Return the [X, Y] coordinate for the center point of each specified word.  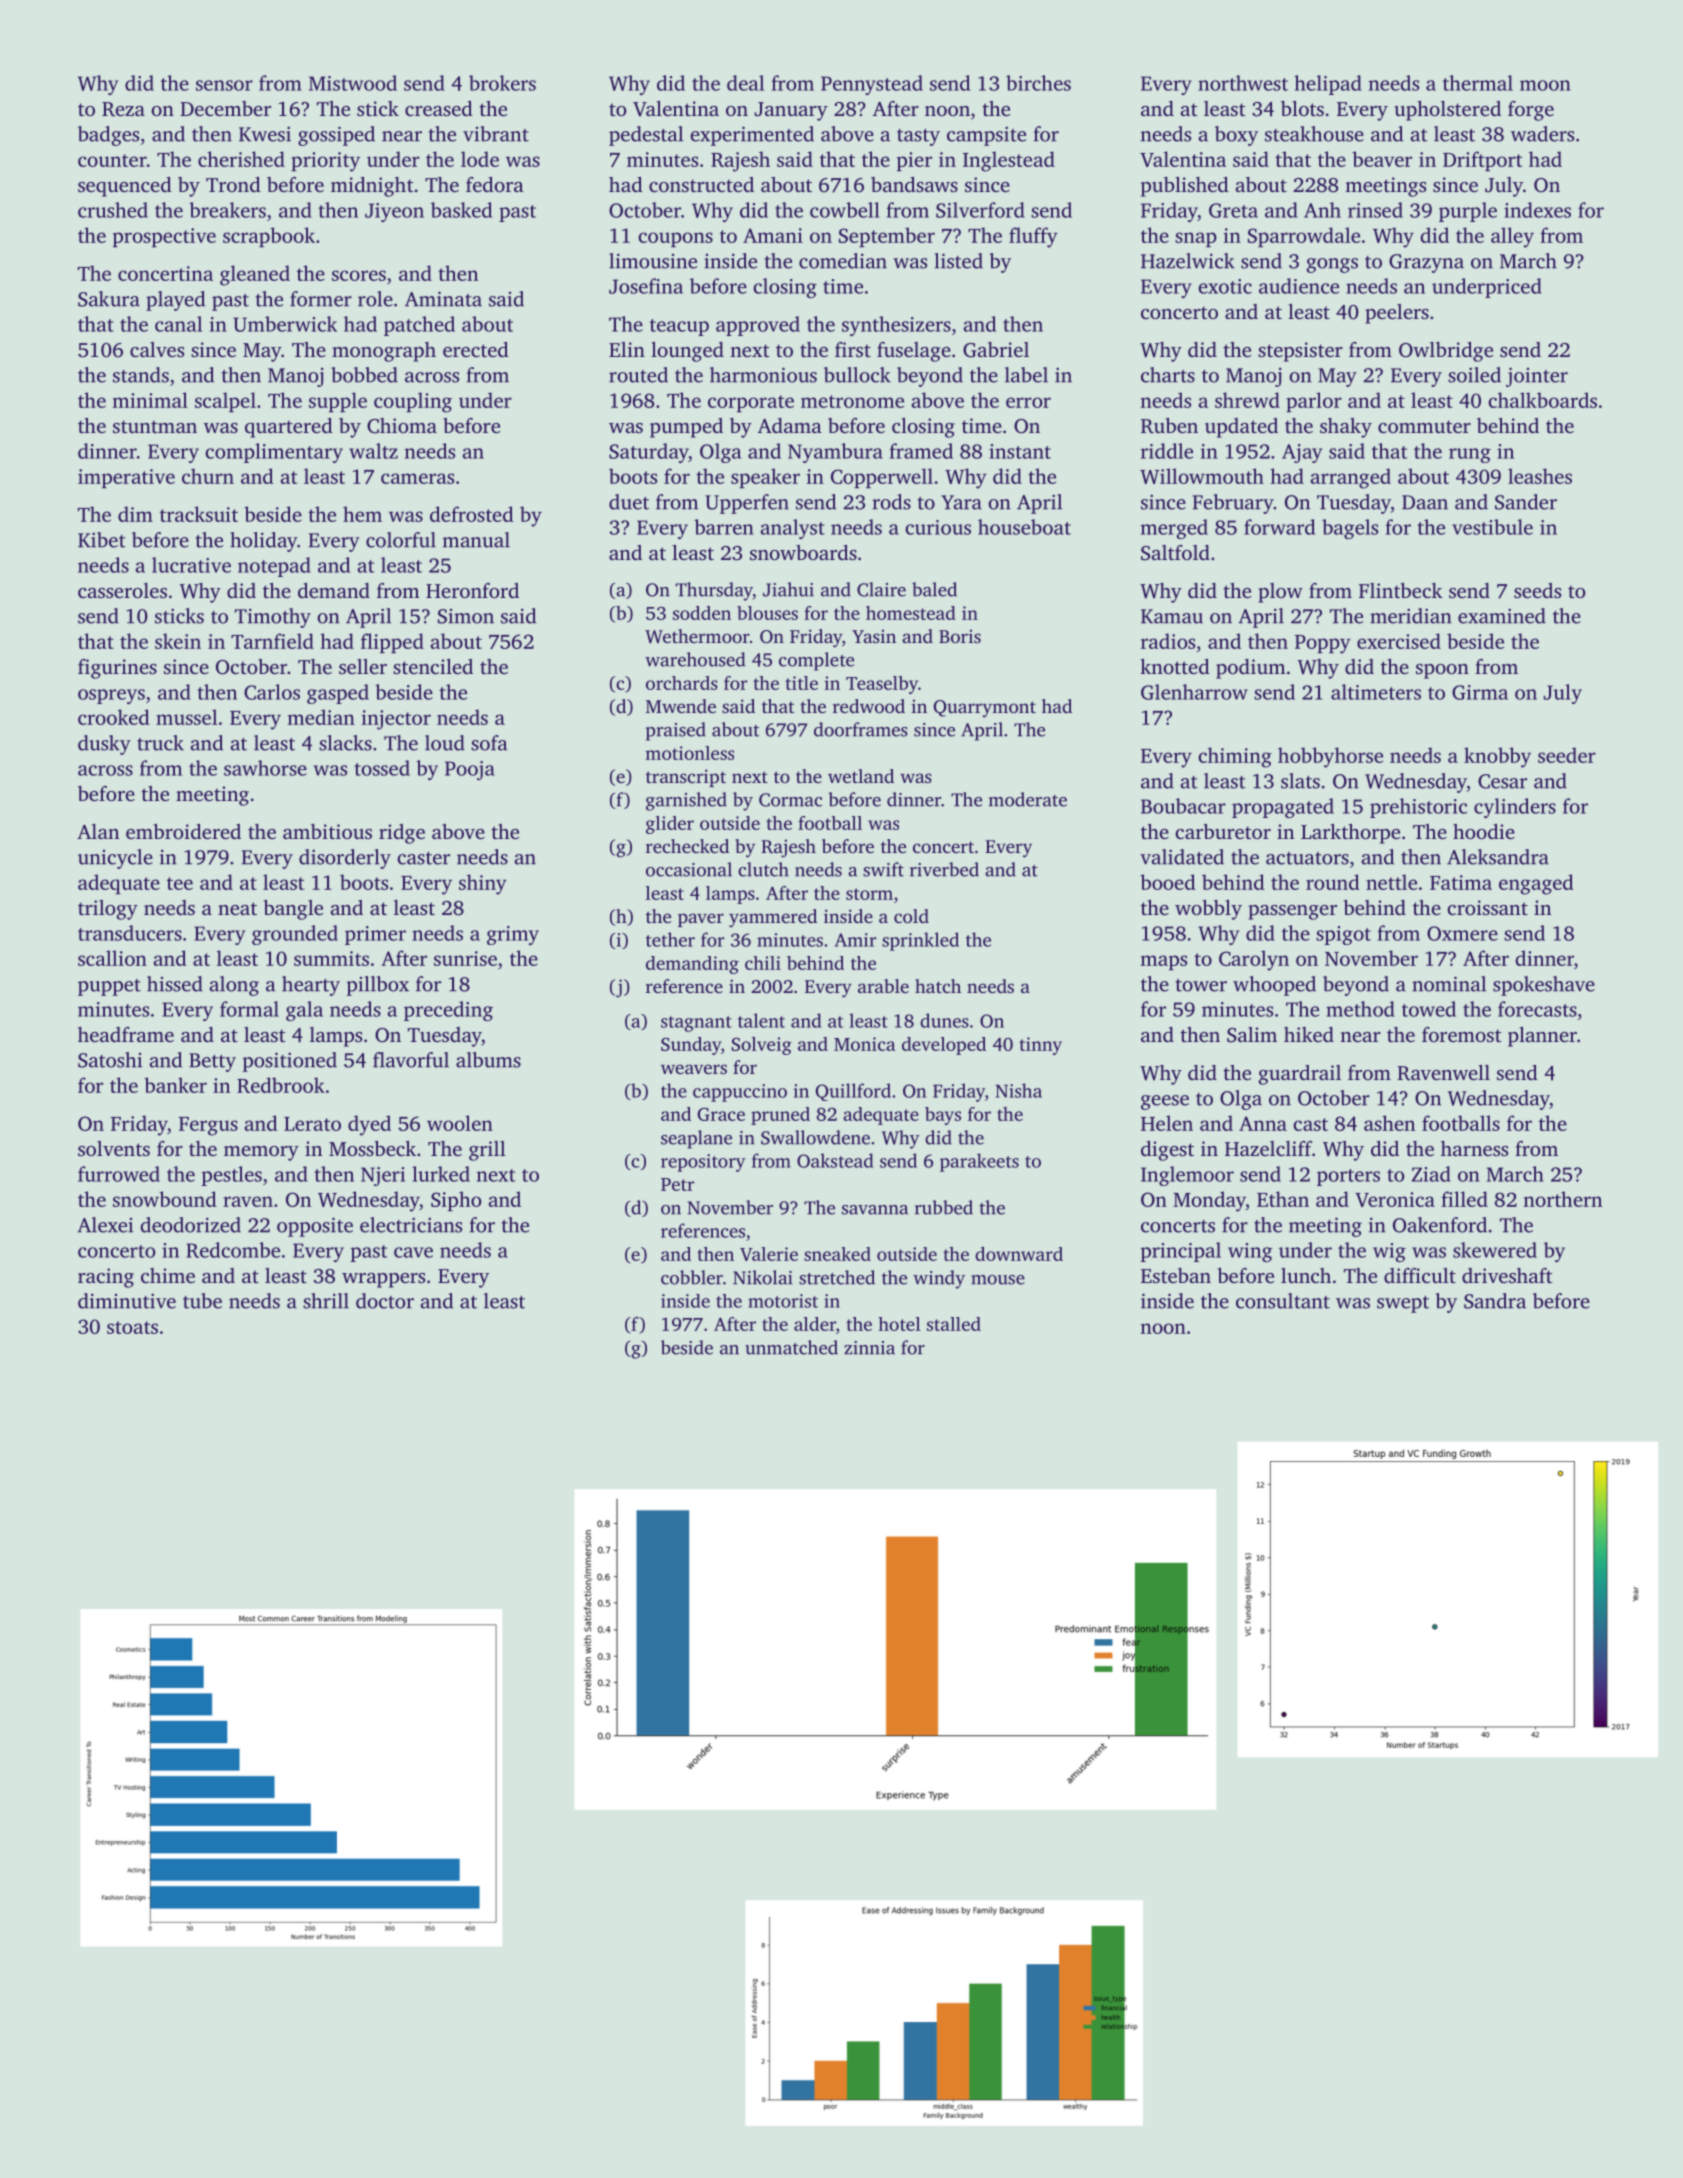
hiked [1309, 1034]
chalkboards [1542, 400]
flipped [392, 643]
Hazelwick [1188, 261]
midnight [372, 187]
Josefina [646, 286]
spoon [1442, 671]
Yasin [874, 636]
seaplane [696, 1139]
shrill [326, 1301]
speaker [765, 478]
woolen [460, 1123]
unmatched [791, 1347]
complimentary [274, 453]
